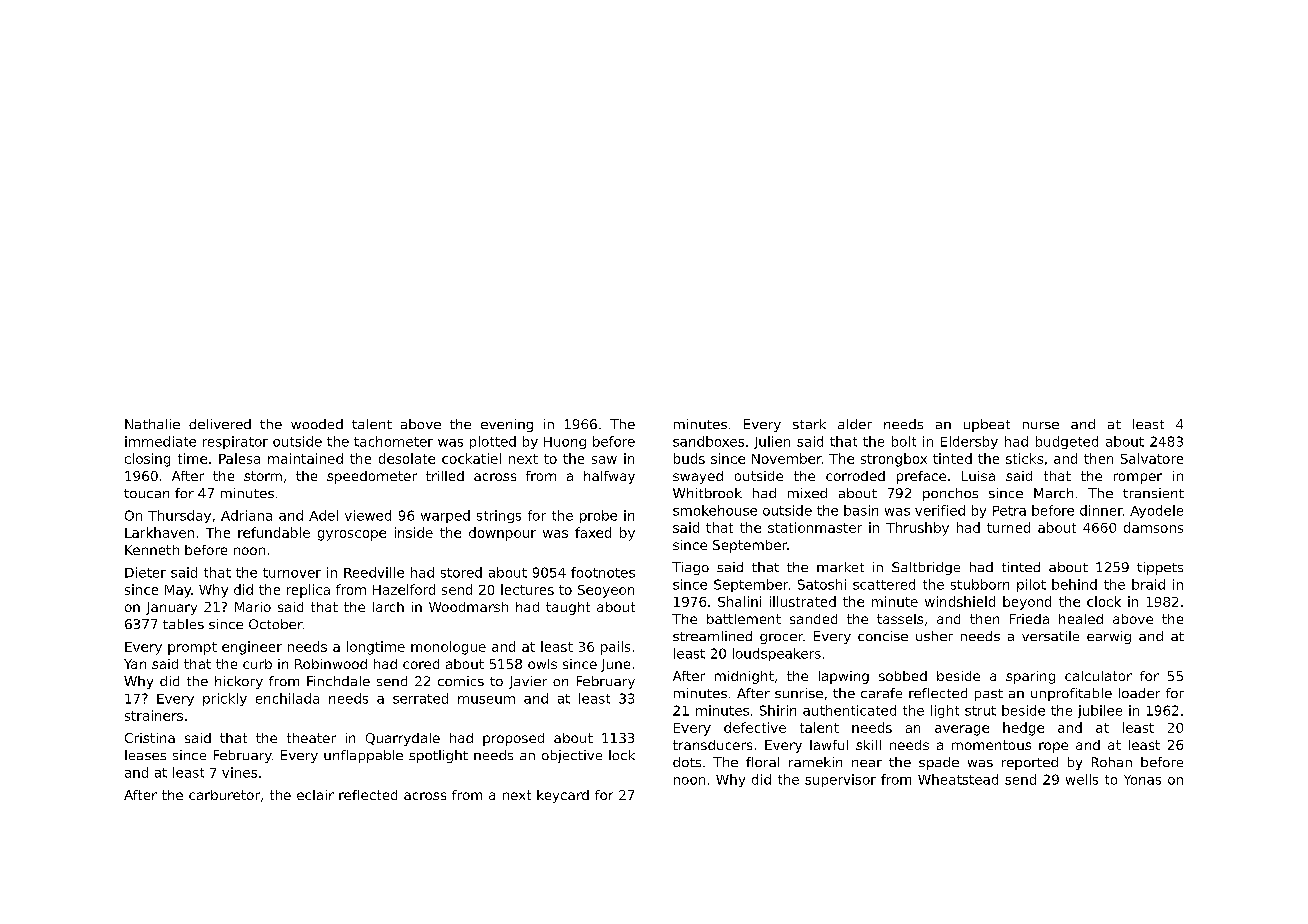  I want to click on faxed, so click(593, 532).
